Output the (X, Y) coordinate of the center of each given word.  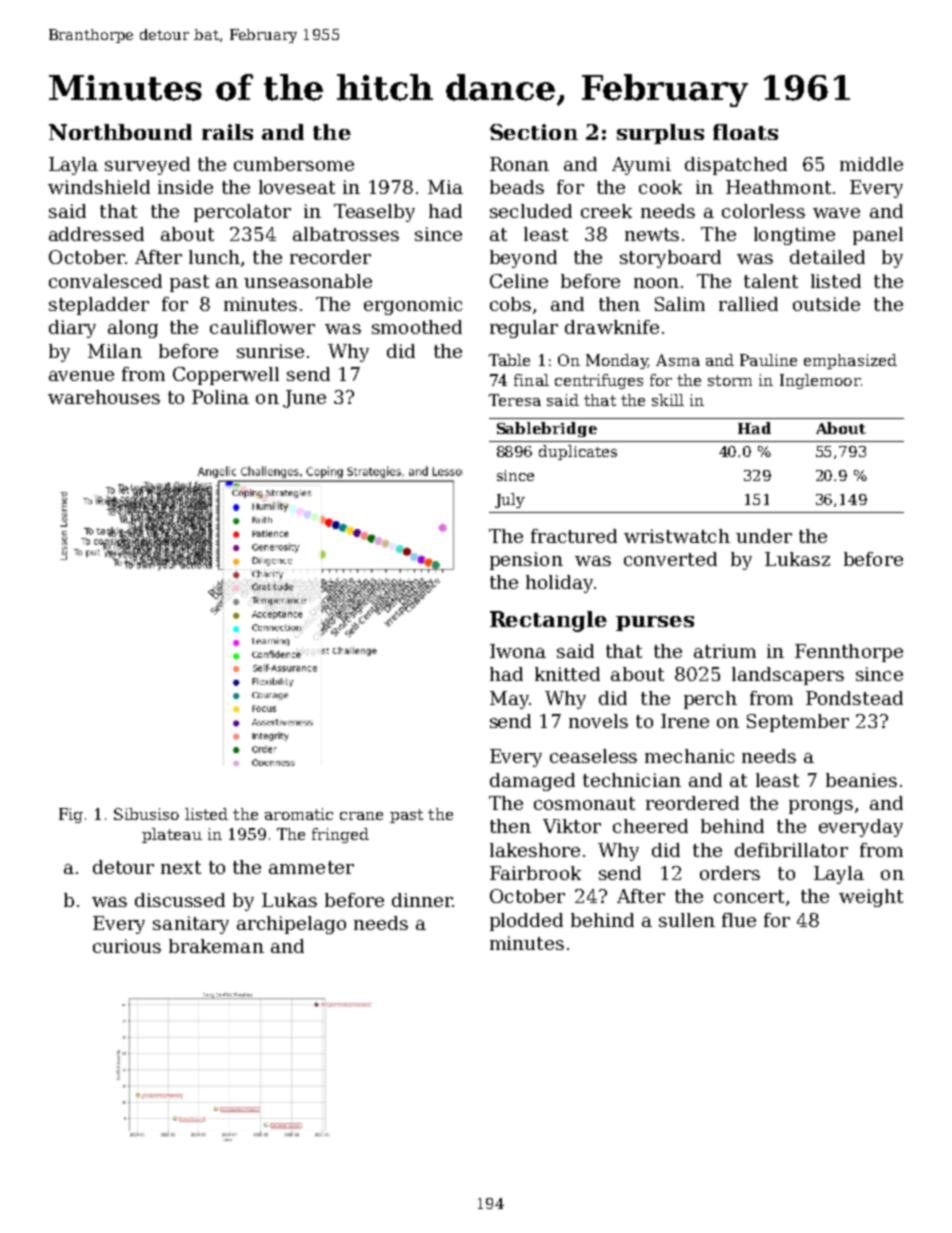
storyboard (670, 259)
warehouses (104, 397)
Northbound (120, 132)
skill (668, 400)
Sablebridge (547, 429)
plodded (526, 922)
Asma (678, 360)
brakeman (216, 946)
